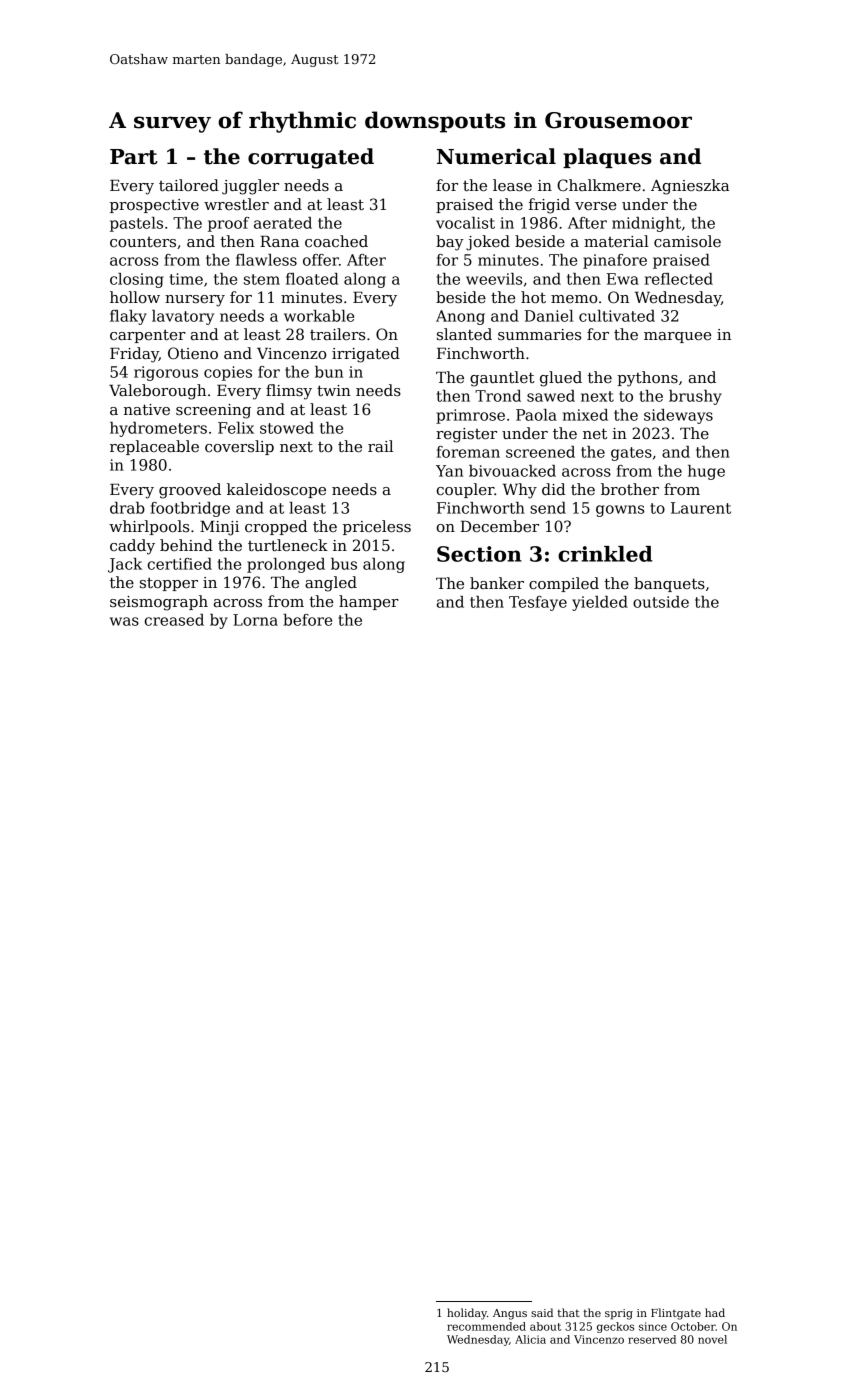 This image has width=849, height=1400. I want to click on Angus, so click(510, 1314).
